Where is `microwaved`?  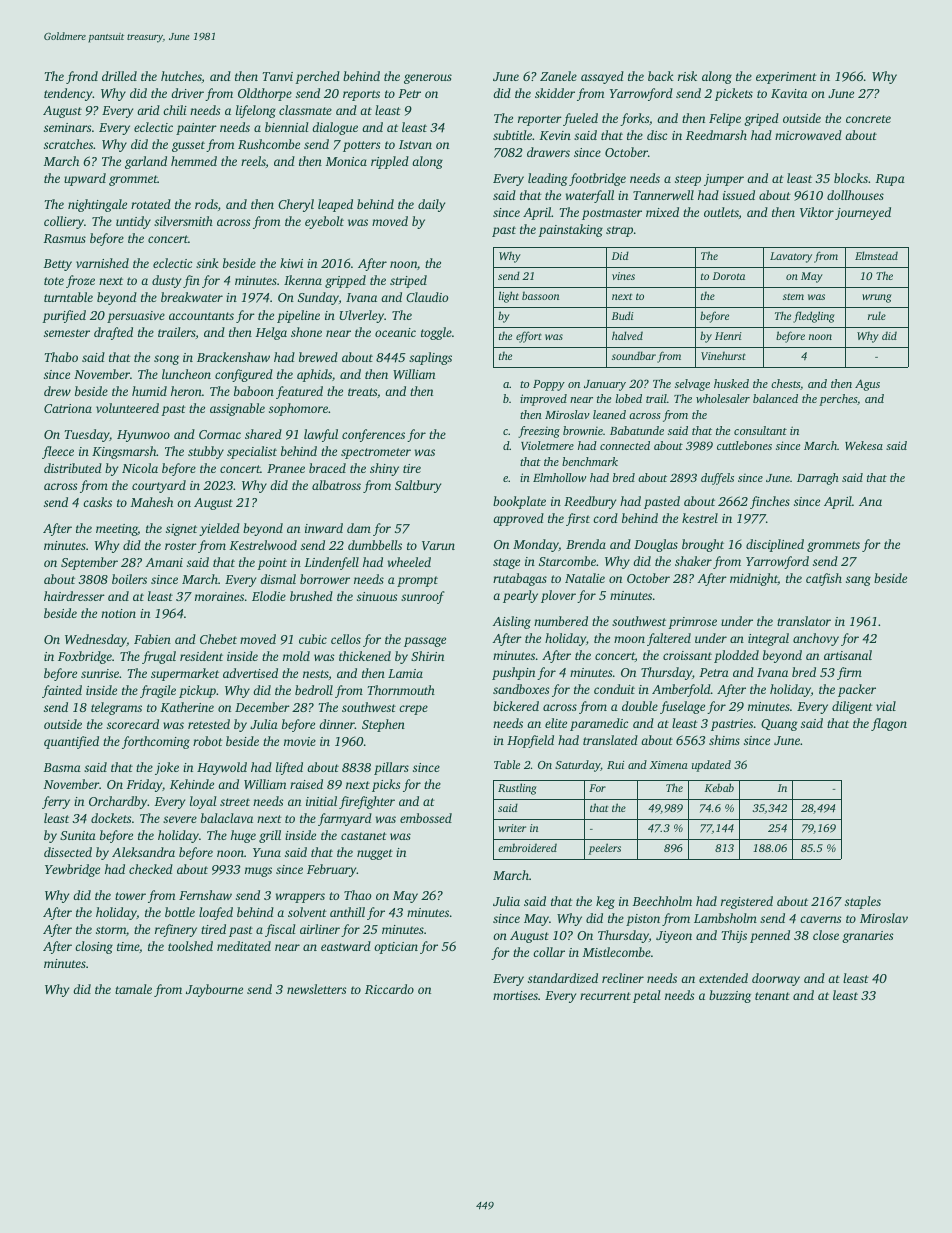
microwaved is located at coordinates (808, 135).
